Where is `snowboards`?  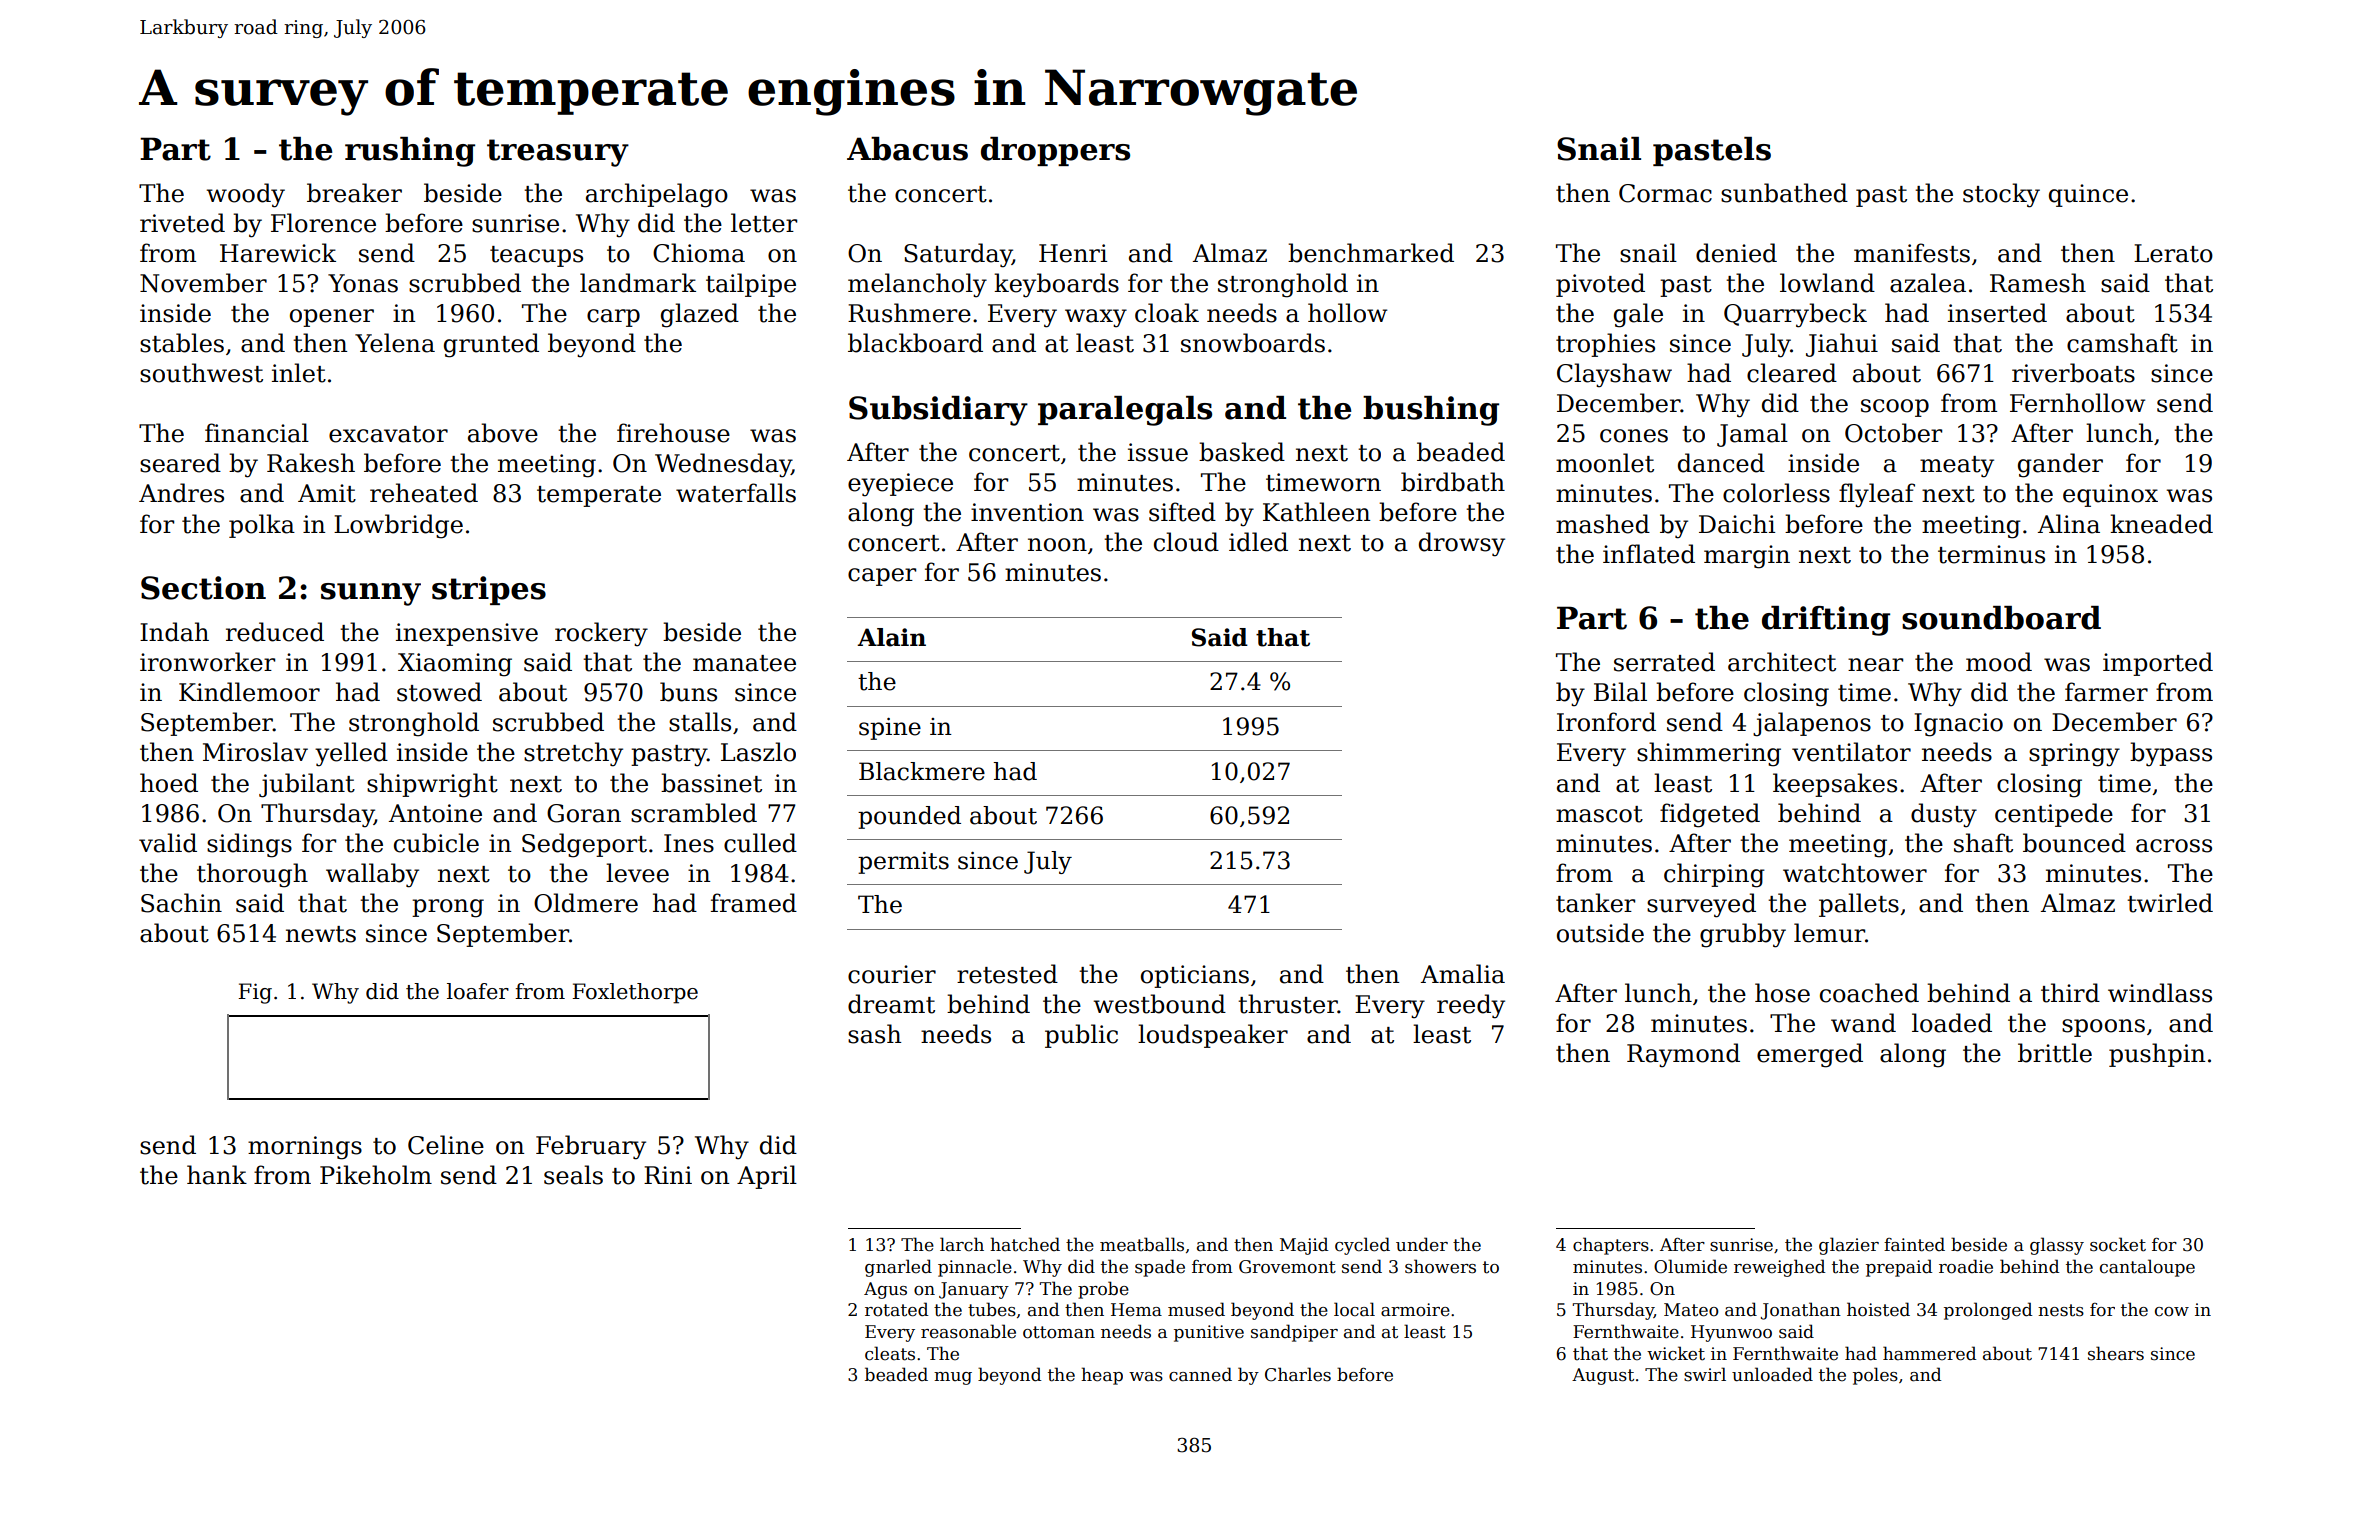 snowboards is located at coordinates (1253, 343).
